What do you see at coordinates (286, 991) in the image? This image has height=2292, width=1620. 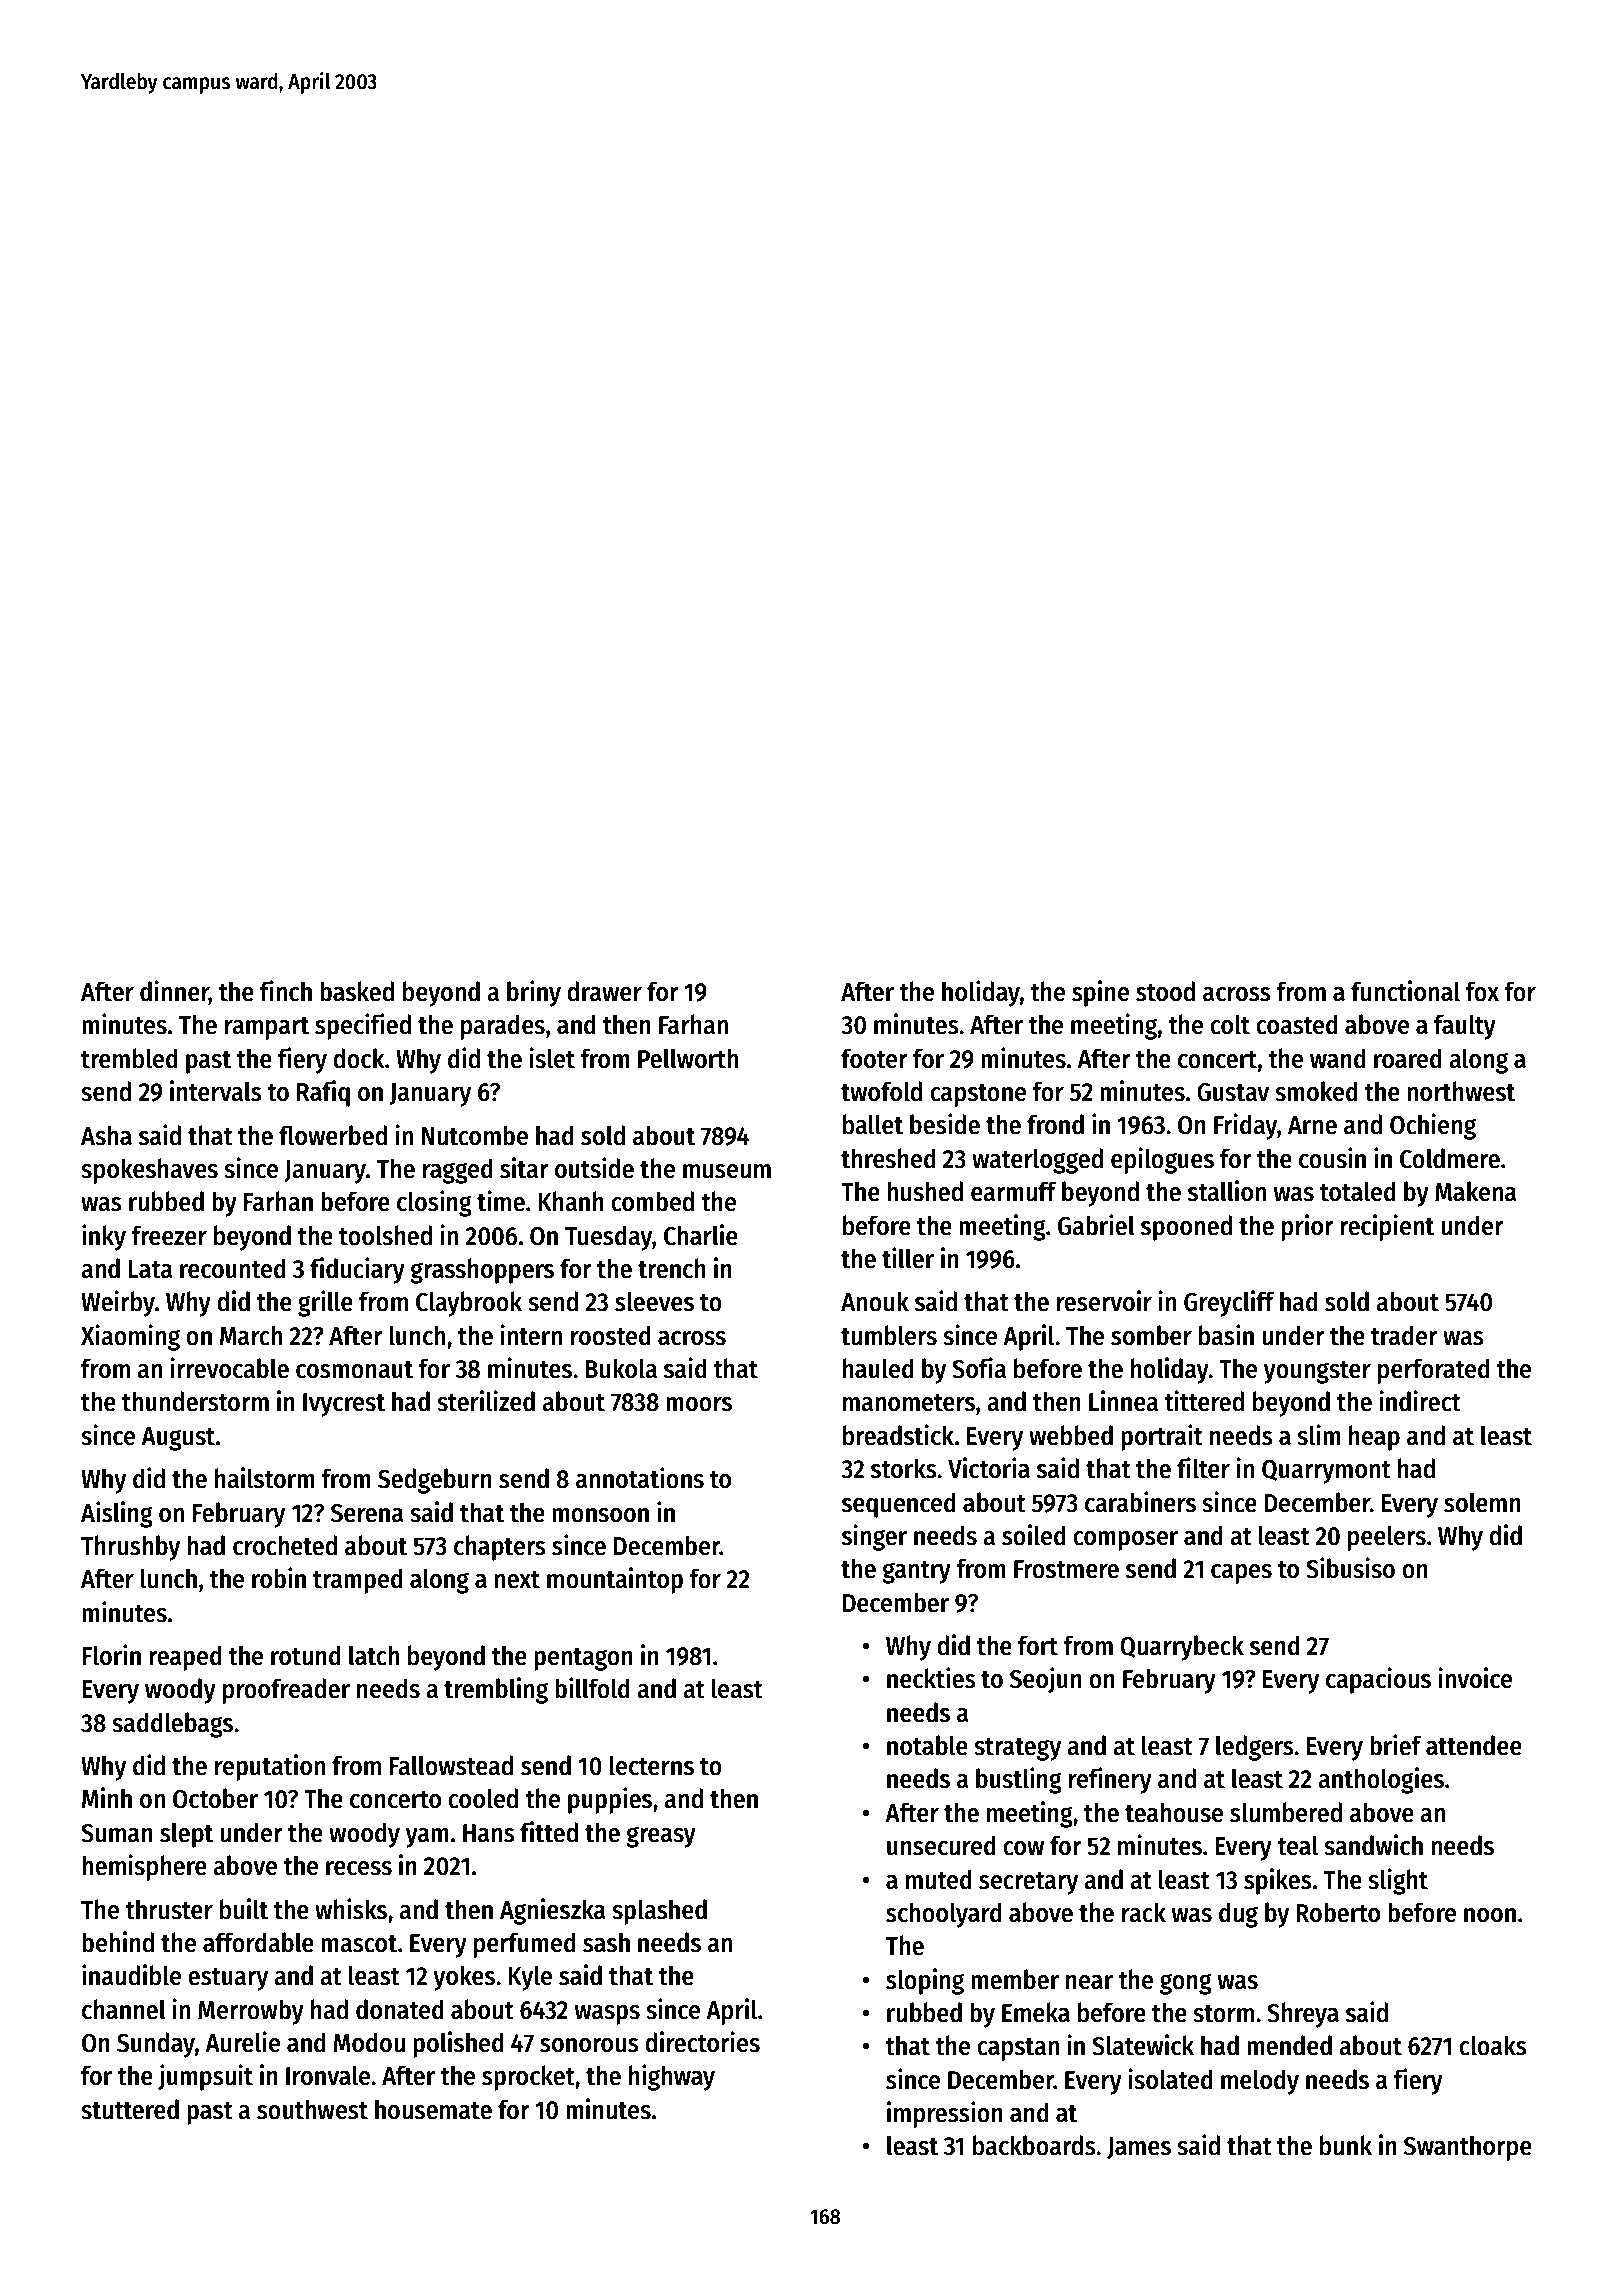 I see `finch` at bounding box center [286, 991].
